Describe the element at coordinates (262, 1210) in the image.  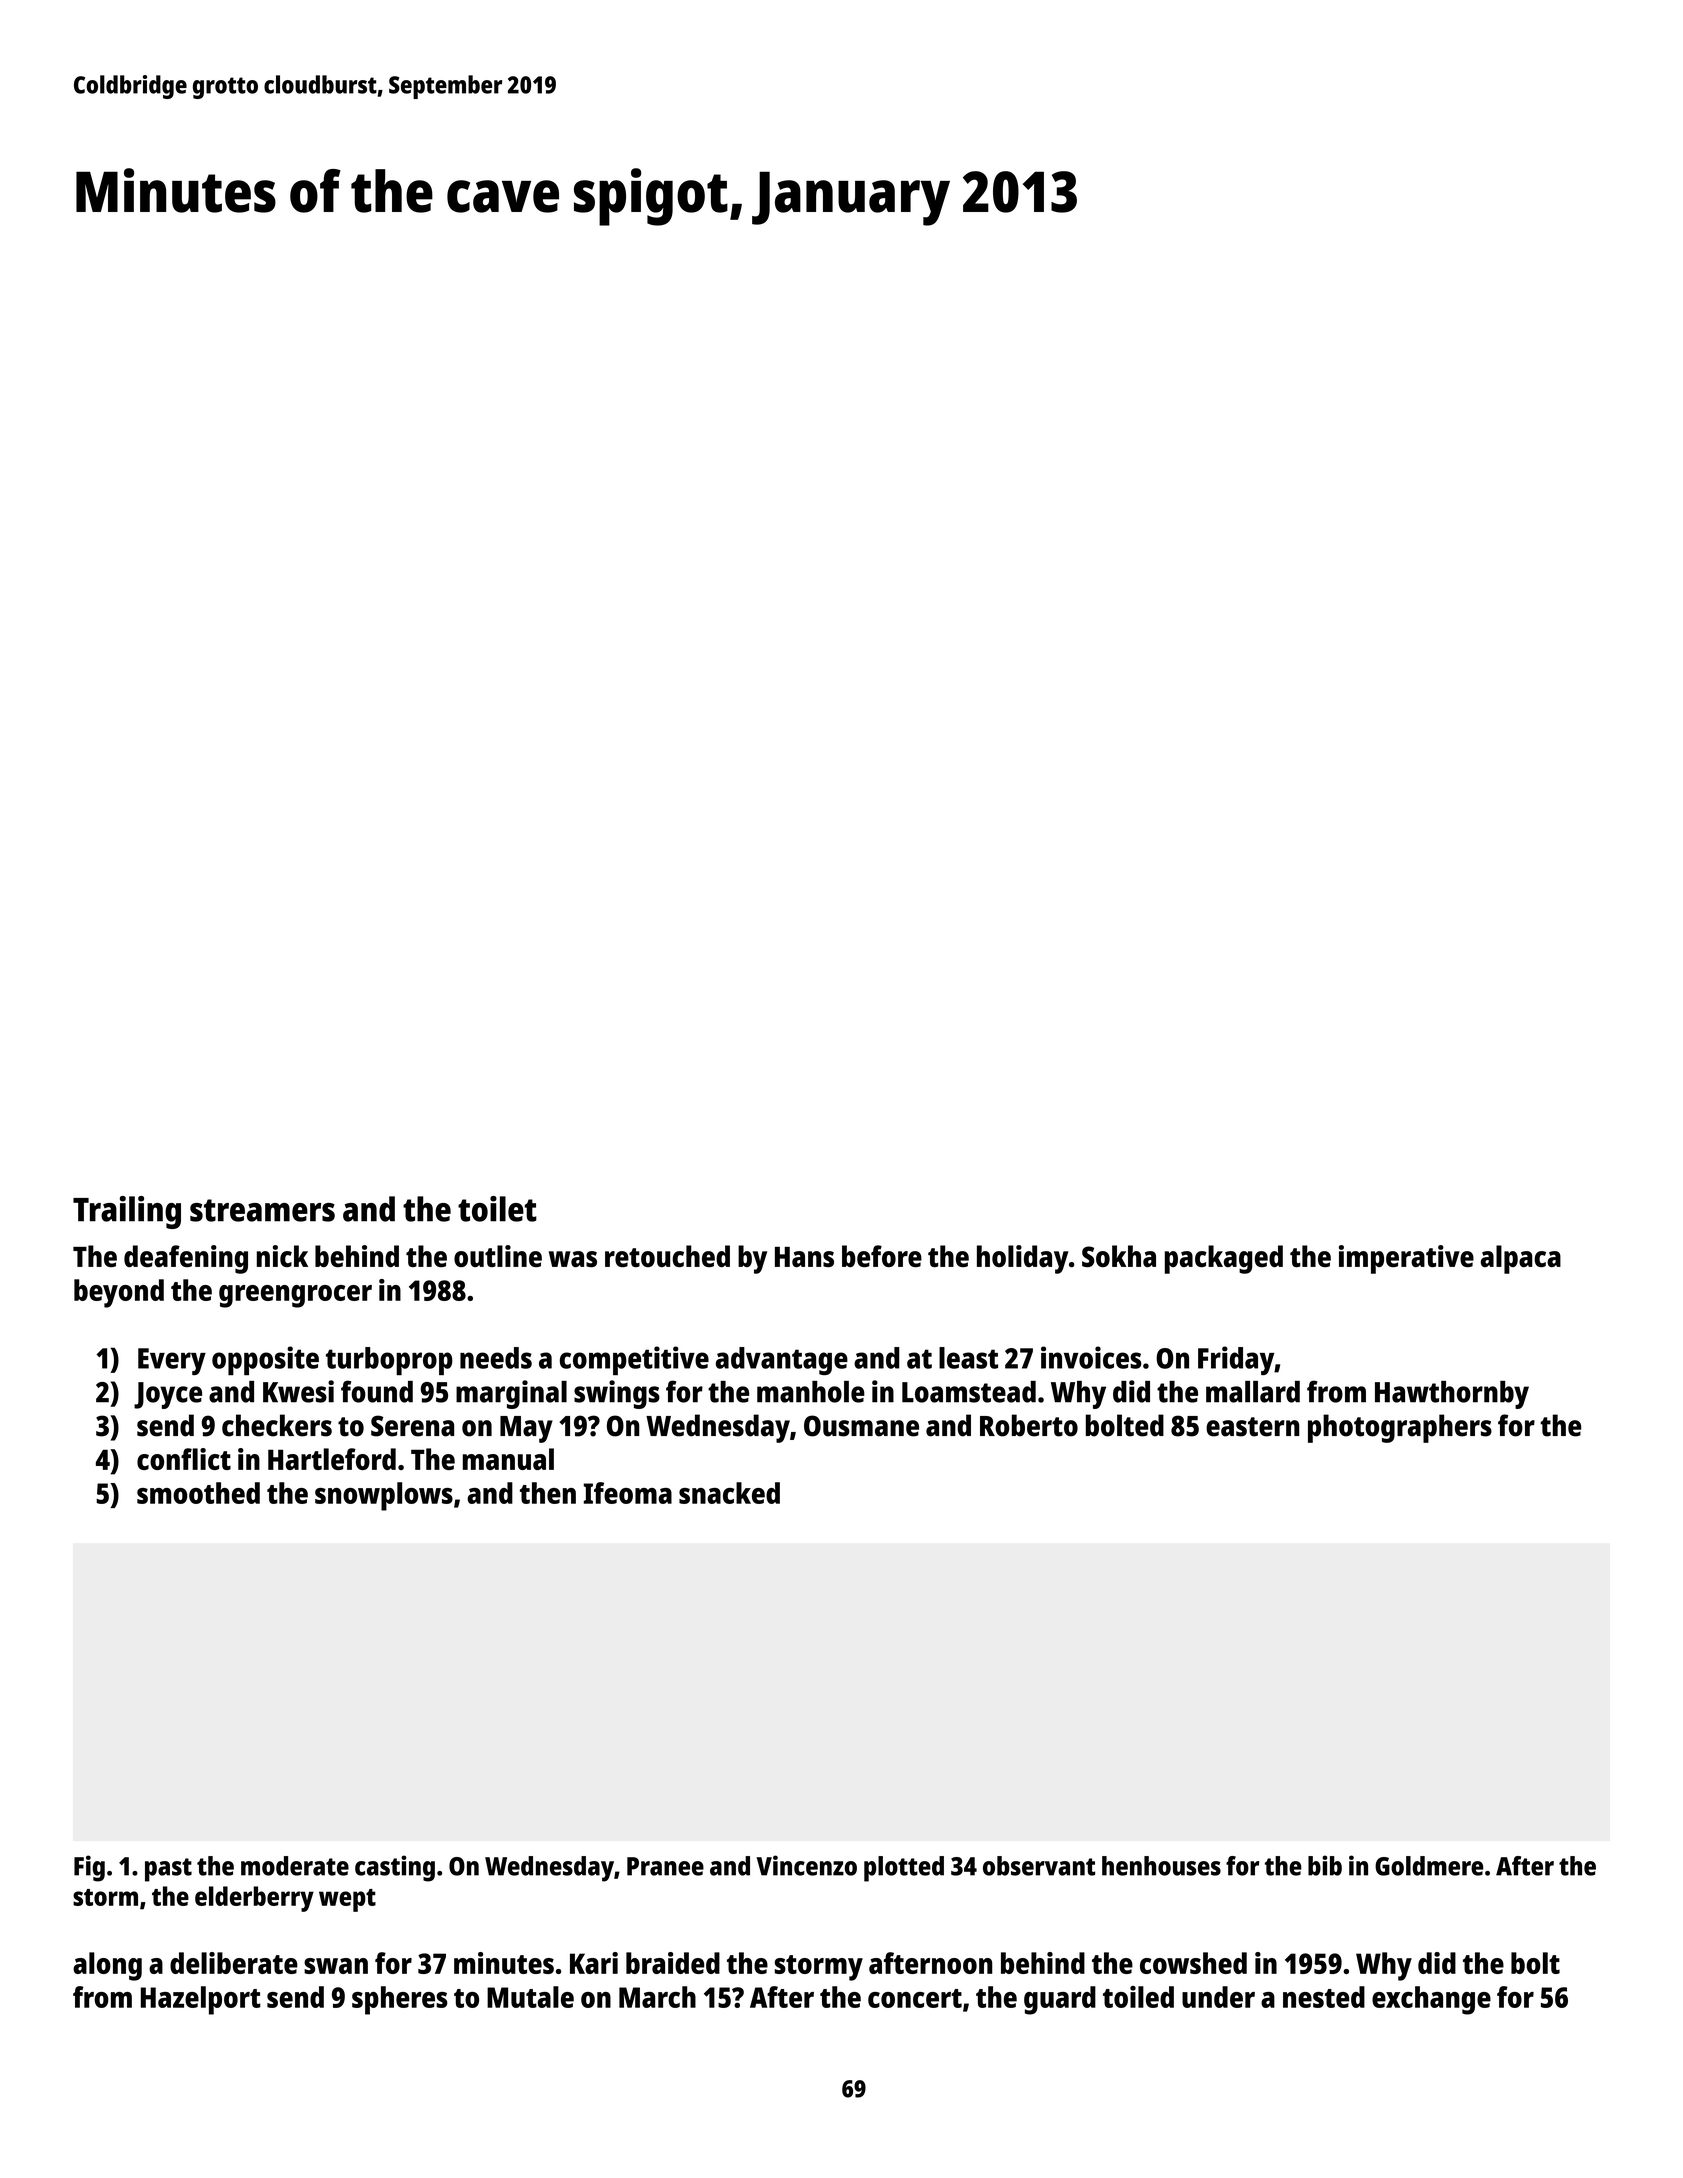
I see `streamers` at that location.
